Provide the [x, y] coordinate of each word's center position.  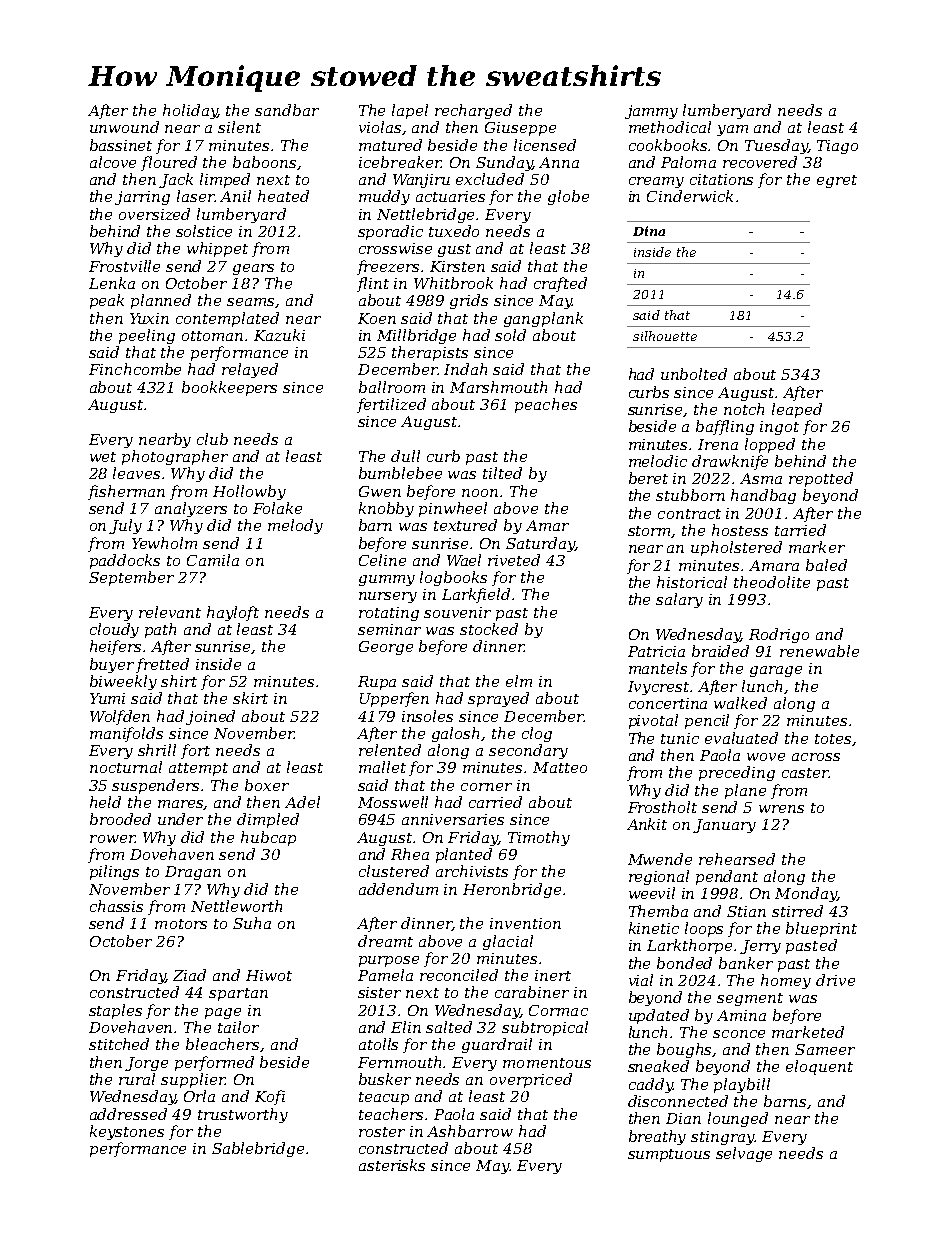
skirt [250, 698]
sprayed [498, 699]
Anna [559, 162]
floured [169, 163]
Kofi [270, 1097]
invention [525, 923]
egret [837, 181]
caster [805, 773]
